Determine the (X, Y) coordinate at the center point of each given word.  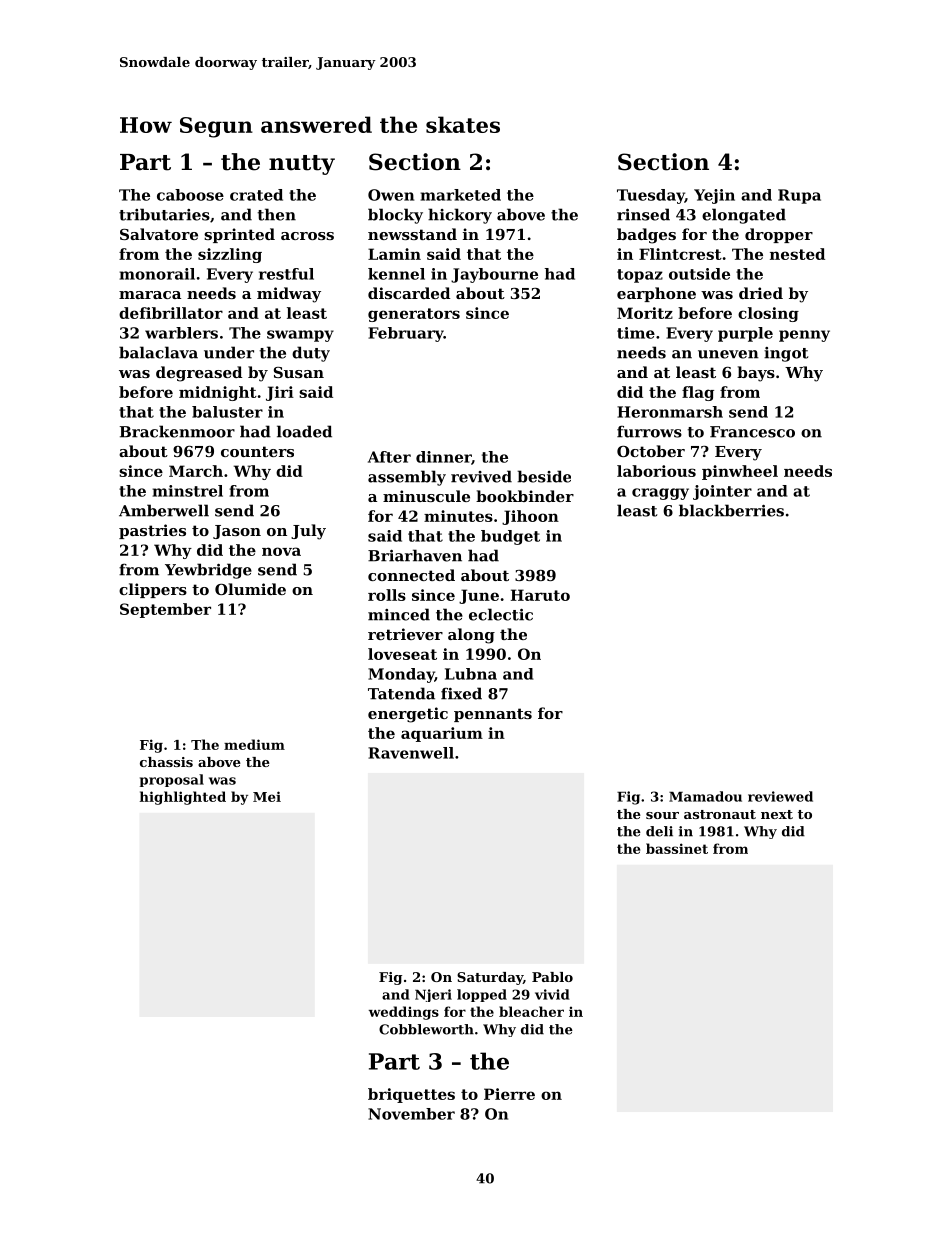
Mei (267, 796)
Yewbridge (208, 571)
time (636, 333)
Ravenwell (411, 753)
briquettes (411, 1095)
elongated (744, 216)
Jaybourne (494, 275)
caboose (190, 195)
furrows (649, 432)
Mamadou (705, 796)
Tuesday (651, 196)
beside (544, 476)
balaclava (158, 352)
